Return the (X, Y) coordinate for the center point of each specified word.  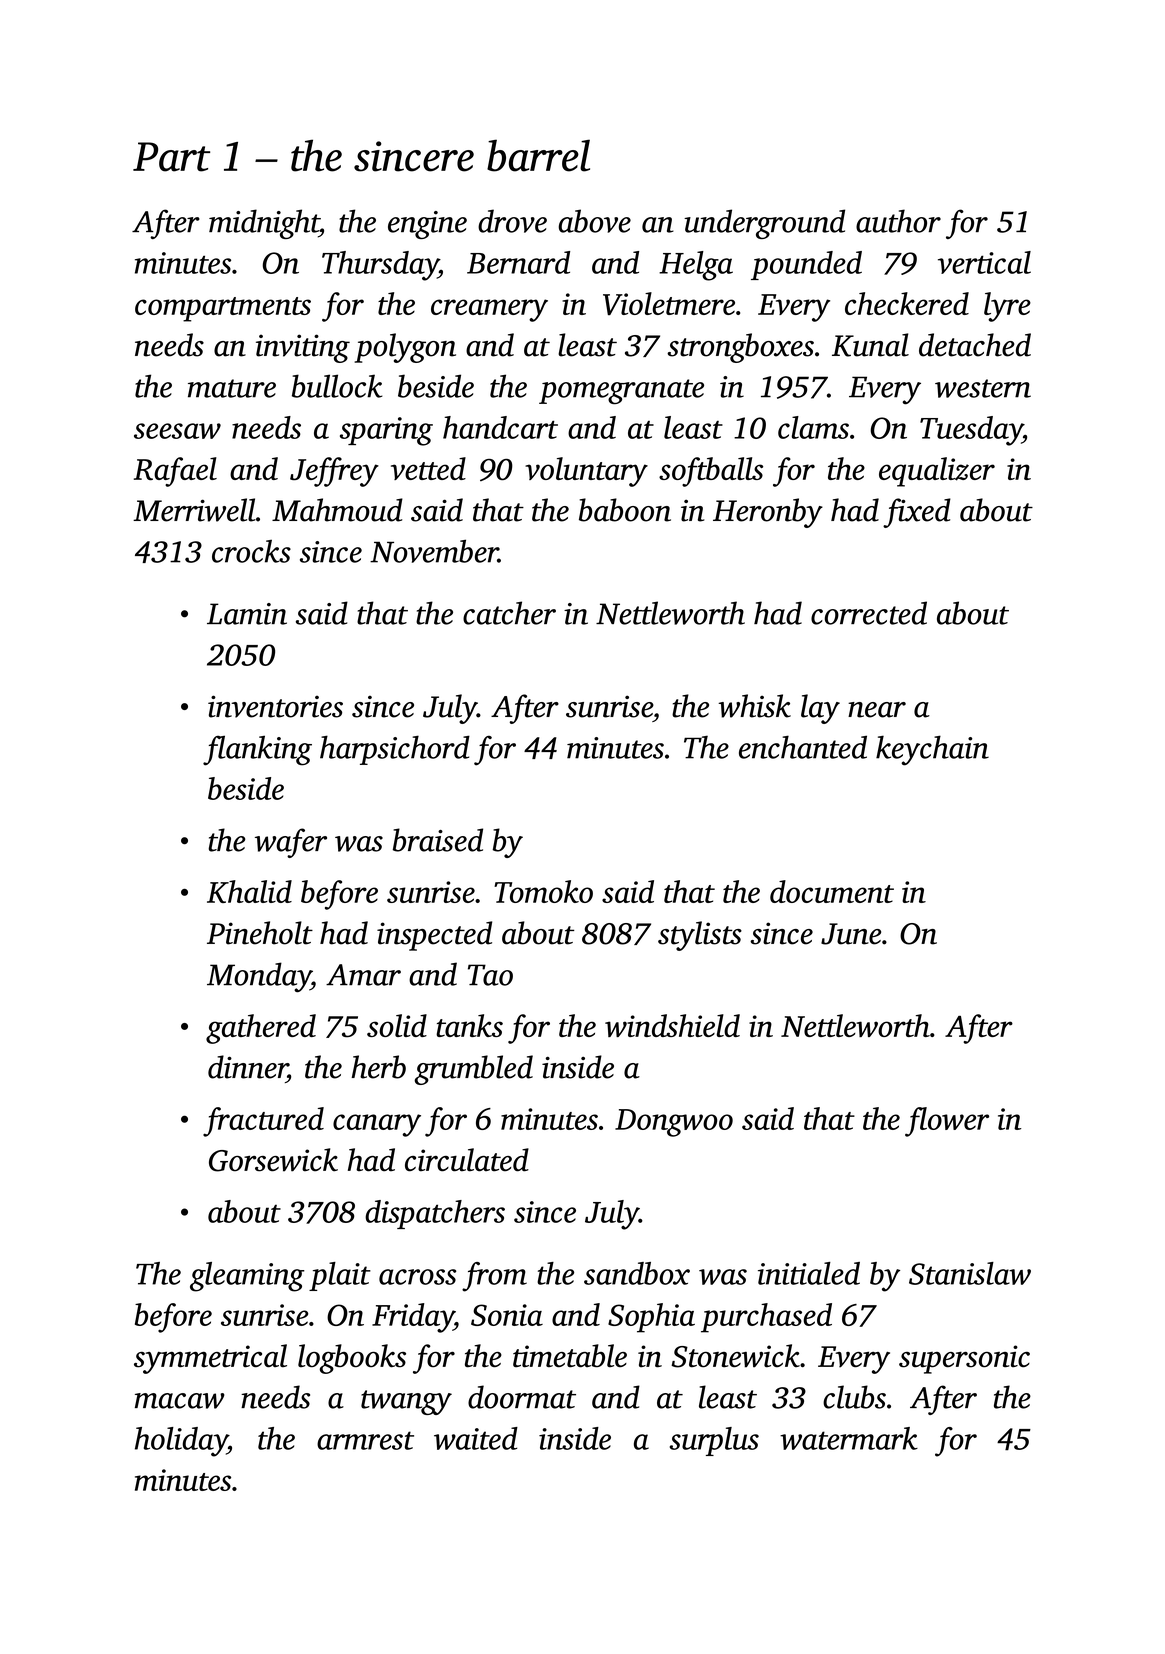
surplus (714, 1441)
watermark (849, 1438)
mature (232, 388)
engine (427, 225)
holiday (181, 1442)
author (898, 221)
